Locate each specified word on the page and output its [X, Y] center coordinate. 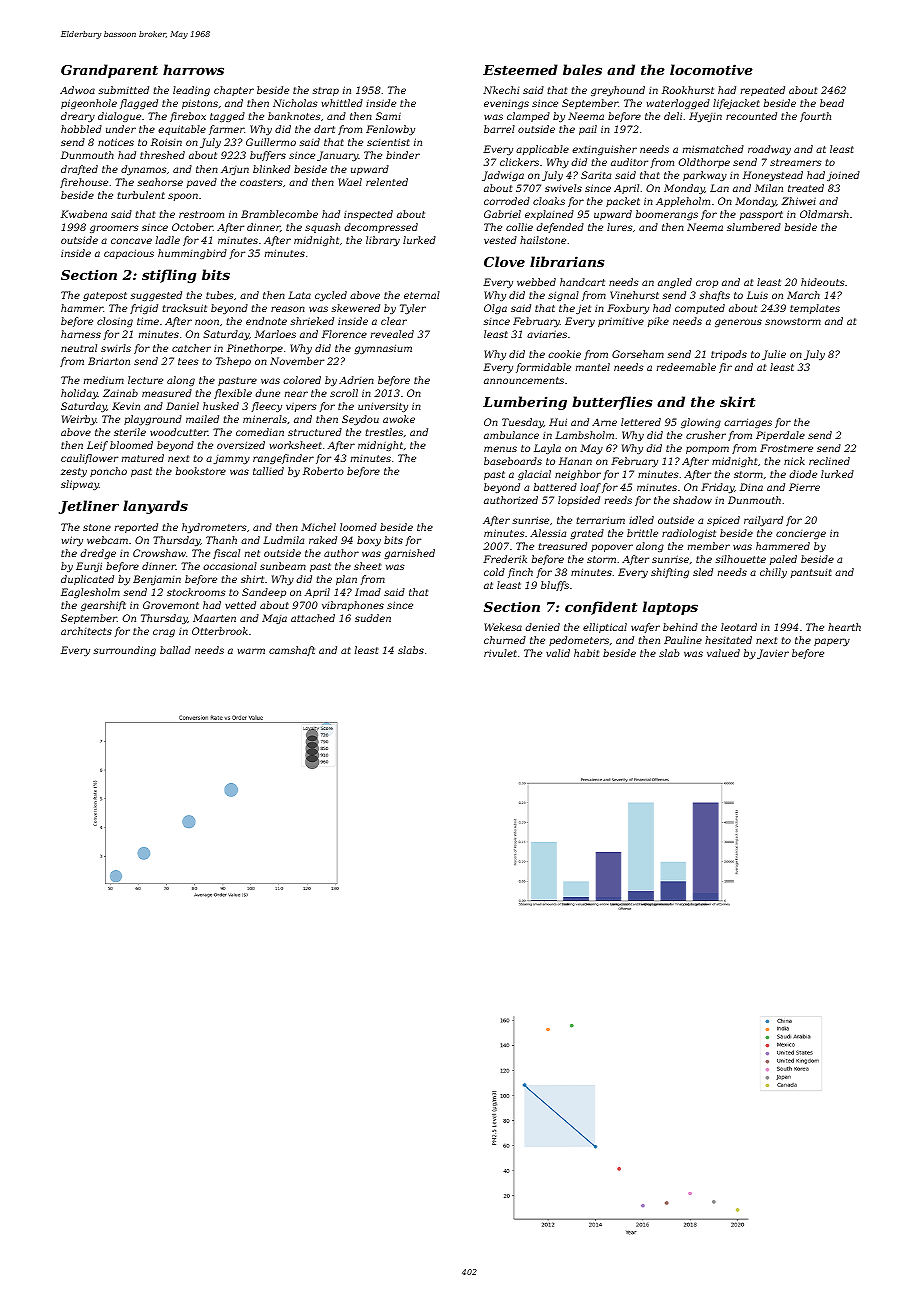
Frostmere [786, 448]
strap [325, 91]
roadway [769, 150]
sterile [130, 432]
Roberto [323, 471]
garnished [409, 554]
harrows [193, 69]
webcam [107, 540]
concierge [801, 534]
